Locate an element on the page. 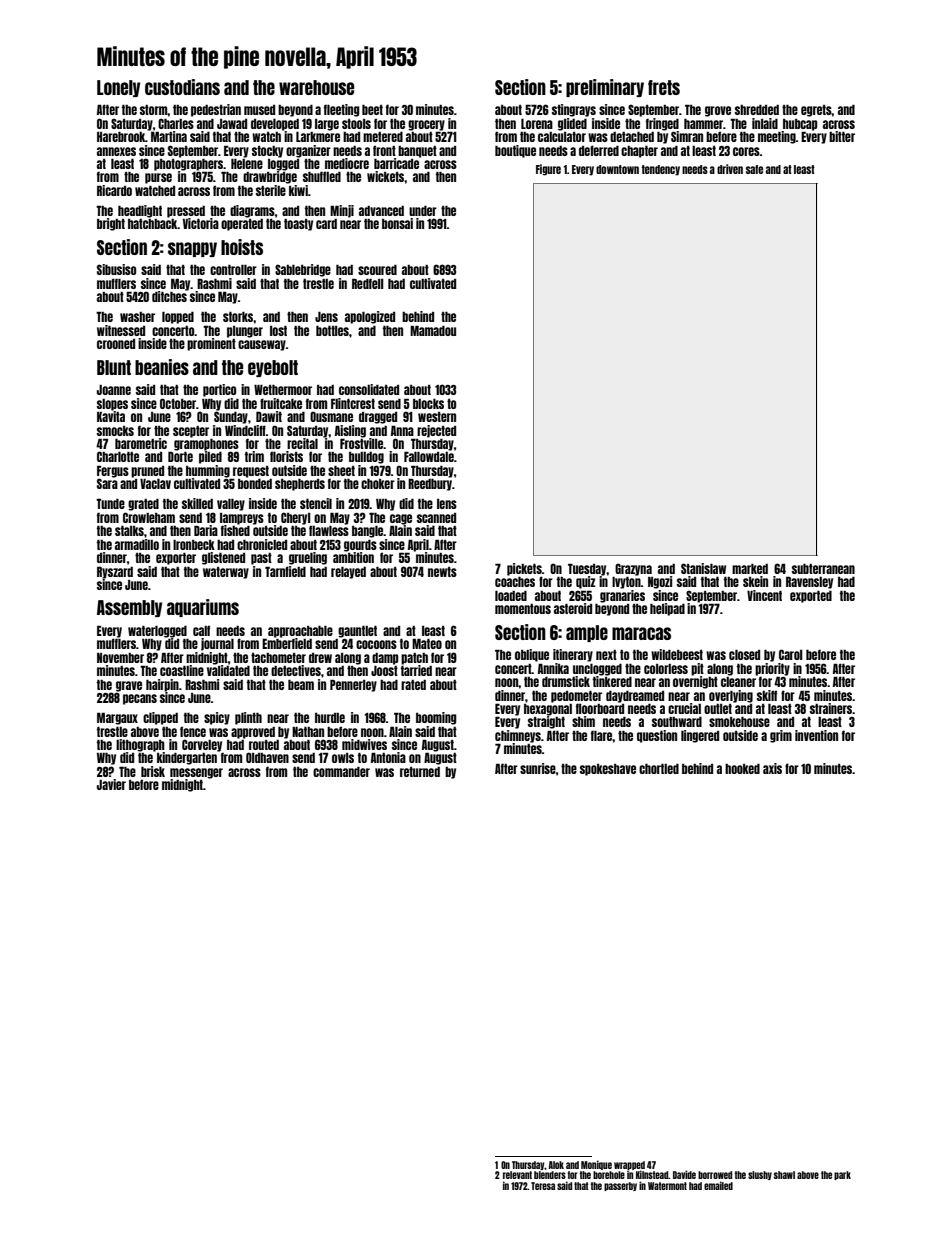 The image size is (952, 1233). subterranean is located at coordinates (823, 569).
